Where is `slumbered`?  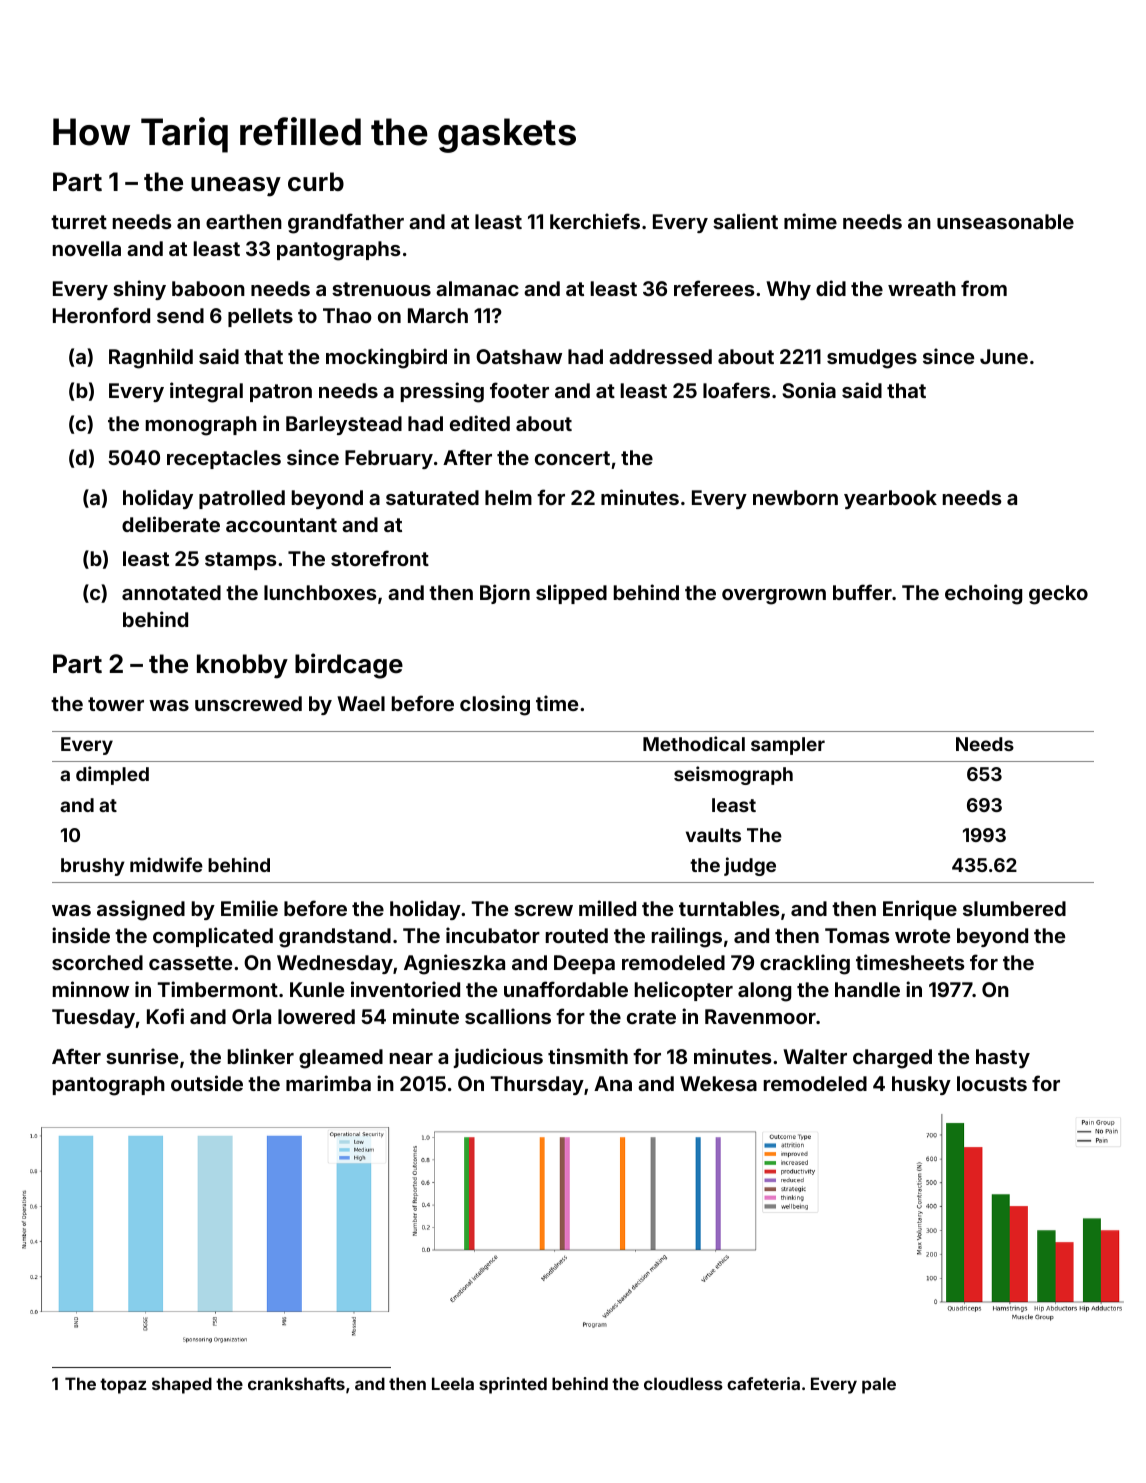
slumbered is located at coordinates (1014, 908).
